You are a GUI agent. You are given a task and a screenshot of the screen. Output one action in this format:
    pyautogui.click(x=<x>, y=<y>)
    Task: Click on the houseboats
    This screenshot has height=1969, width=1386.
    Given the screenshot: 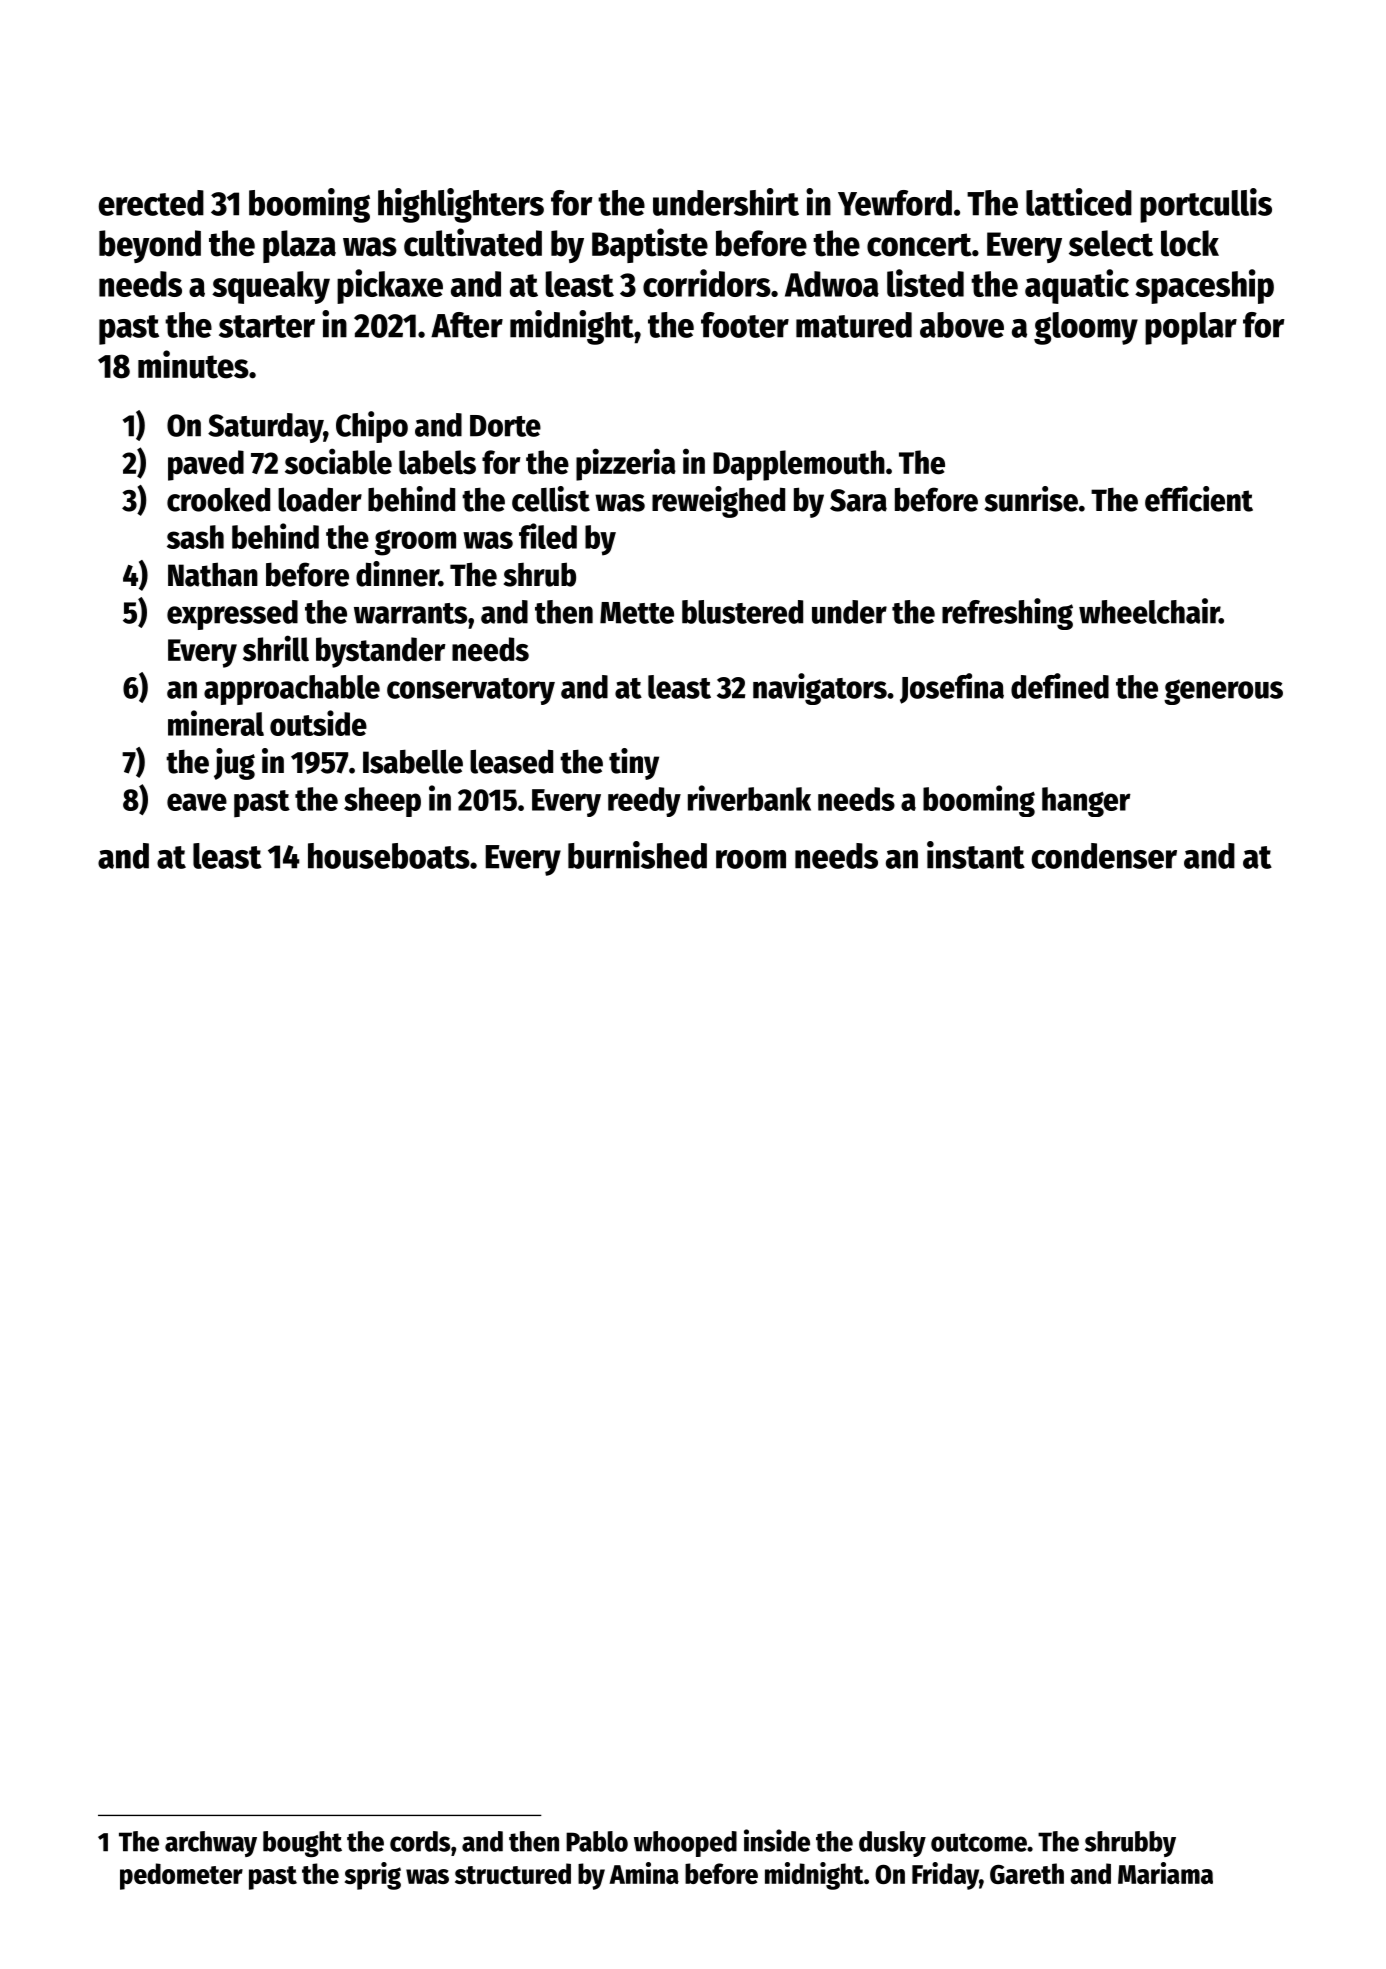 What is the action you would take?
    pyautogui.click(x=389, y=856)
